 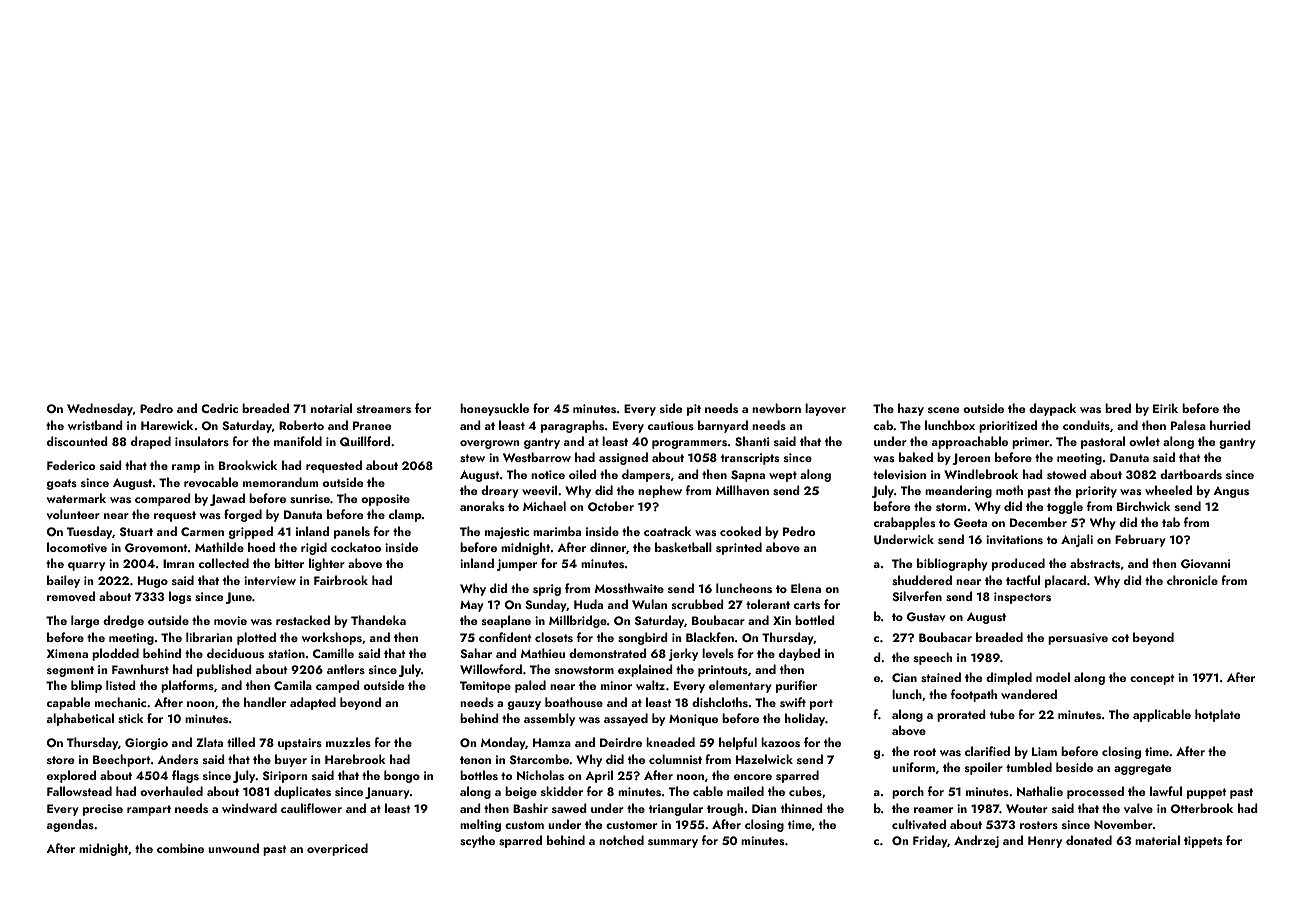 I want to click on notarial, so click(x=331, y=408).
